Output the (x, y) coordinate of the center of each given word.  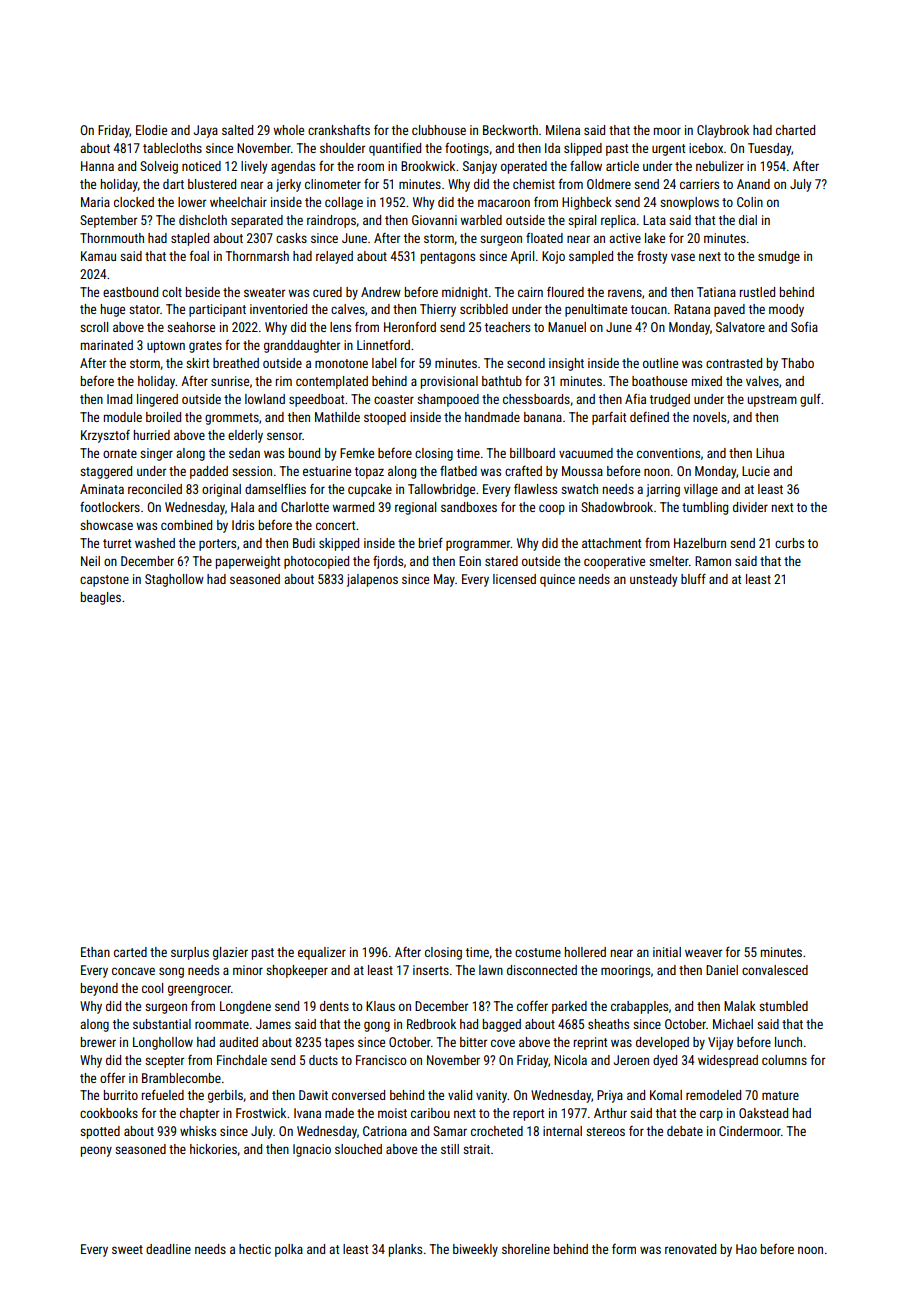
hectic (255, 1249)
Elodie (151, 130)
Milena (563, 130)
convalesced (775, 970)
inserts (431, 970)
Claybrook (723, 131)
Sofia (804, 327)
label (384, 363)
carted (130, 952)
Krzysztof (105, 436)
